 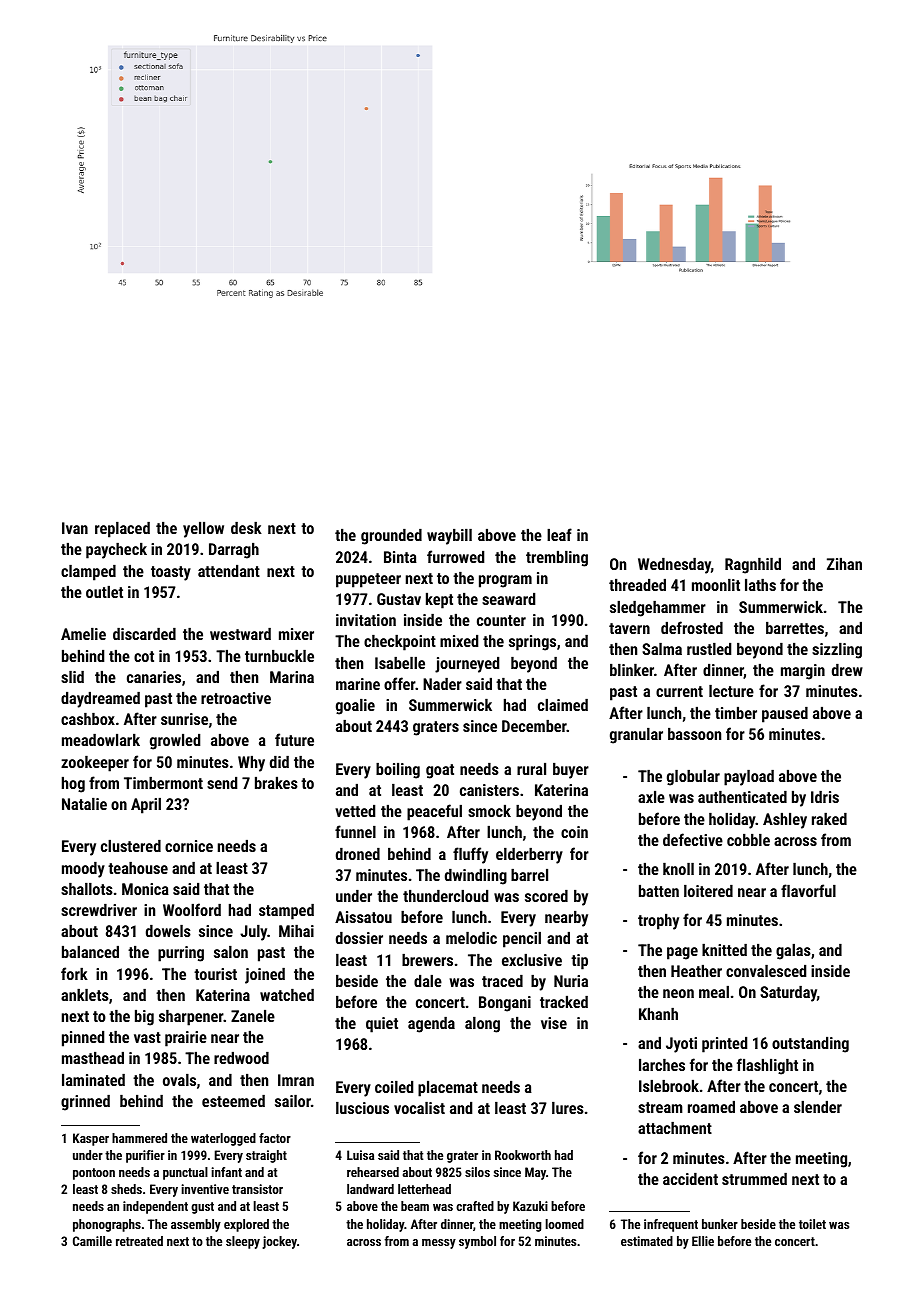 I want to click on bassoon, so click(x=694, y=734).
